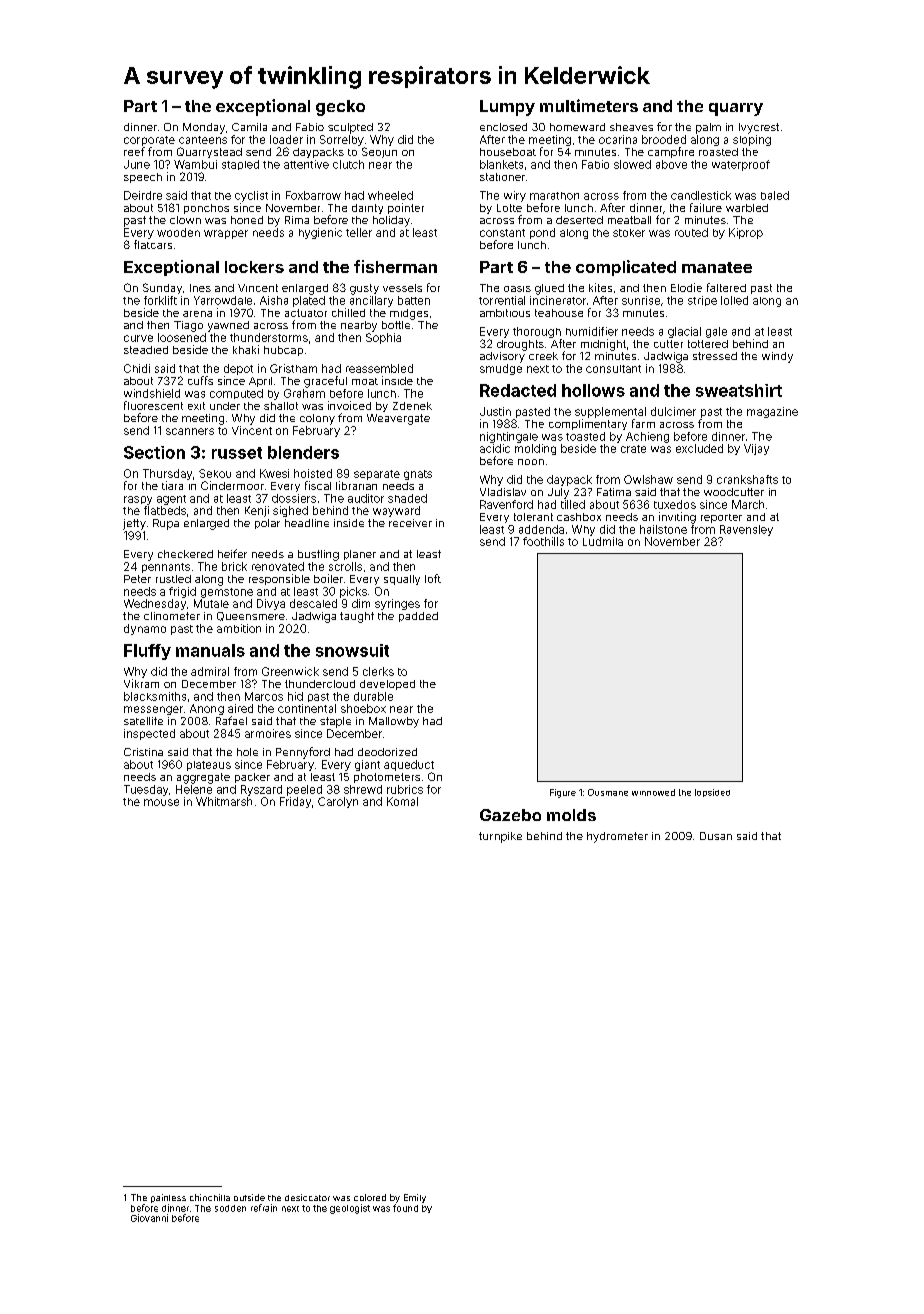 The image size is (924, 1314). Describe the element at coordinates (558, 493) in the screenshot. I see `July` at that location.
